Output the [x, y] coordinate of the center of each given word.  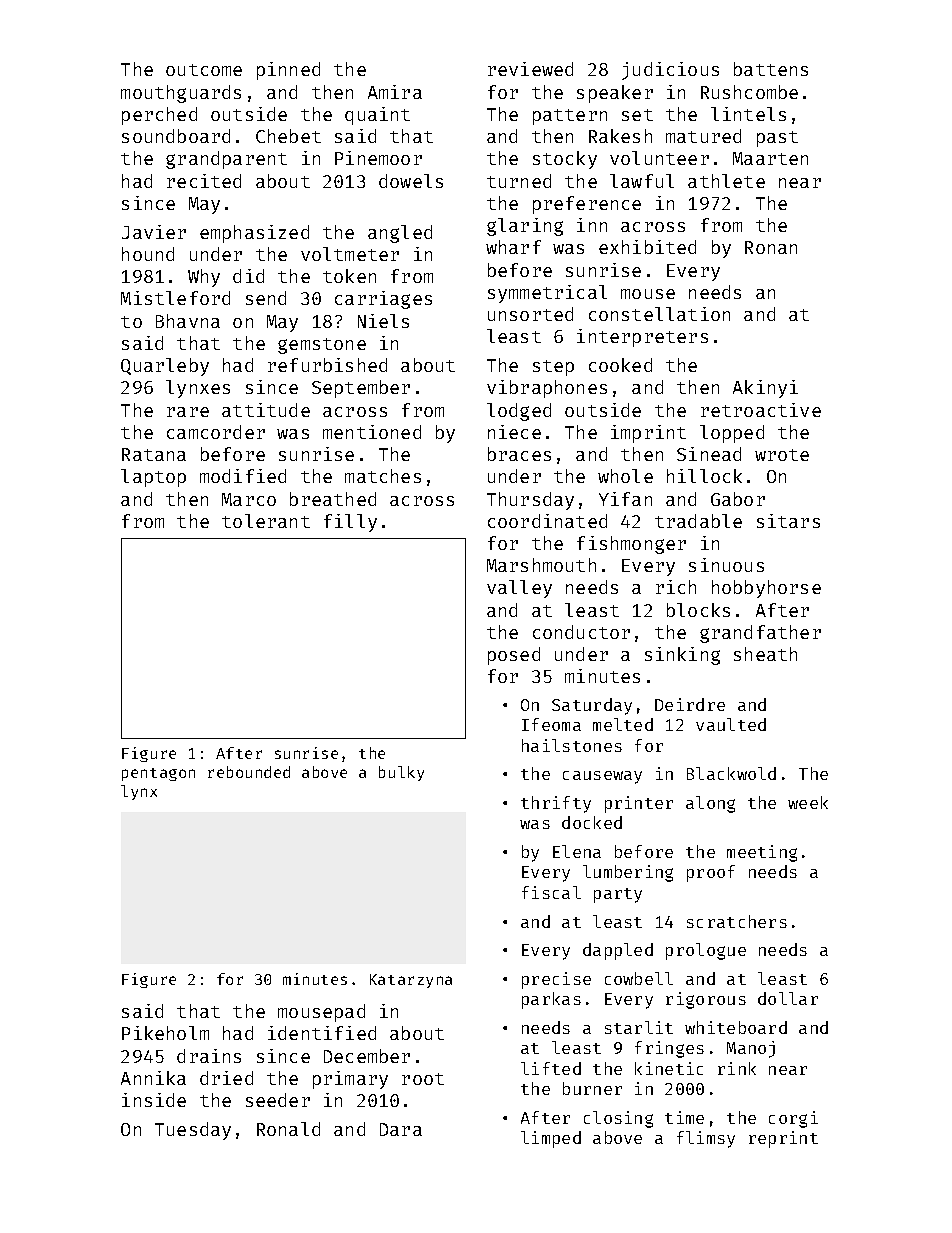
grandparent [226, 160]
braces [519, 454]
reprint [783, 1139]
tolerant [266, 521]
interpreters [642, 338]
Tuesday [193, 1131]
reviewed [530, 69]
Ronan [771, 247]
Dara [401, 1129]
